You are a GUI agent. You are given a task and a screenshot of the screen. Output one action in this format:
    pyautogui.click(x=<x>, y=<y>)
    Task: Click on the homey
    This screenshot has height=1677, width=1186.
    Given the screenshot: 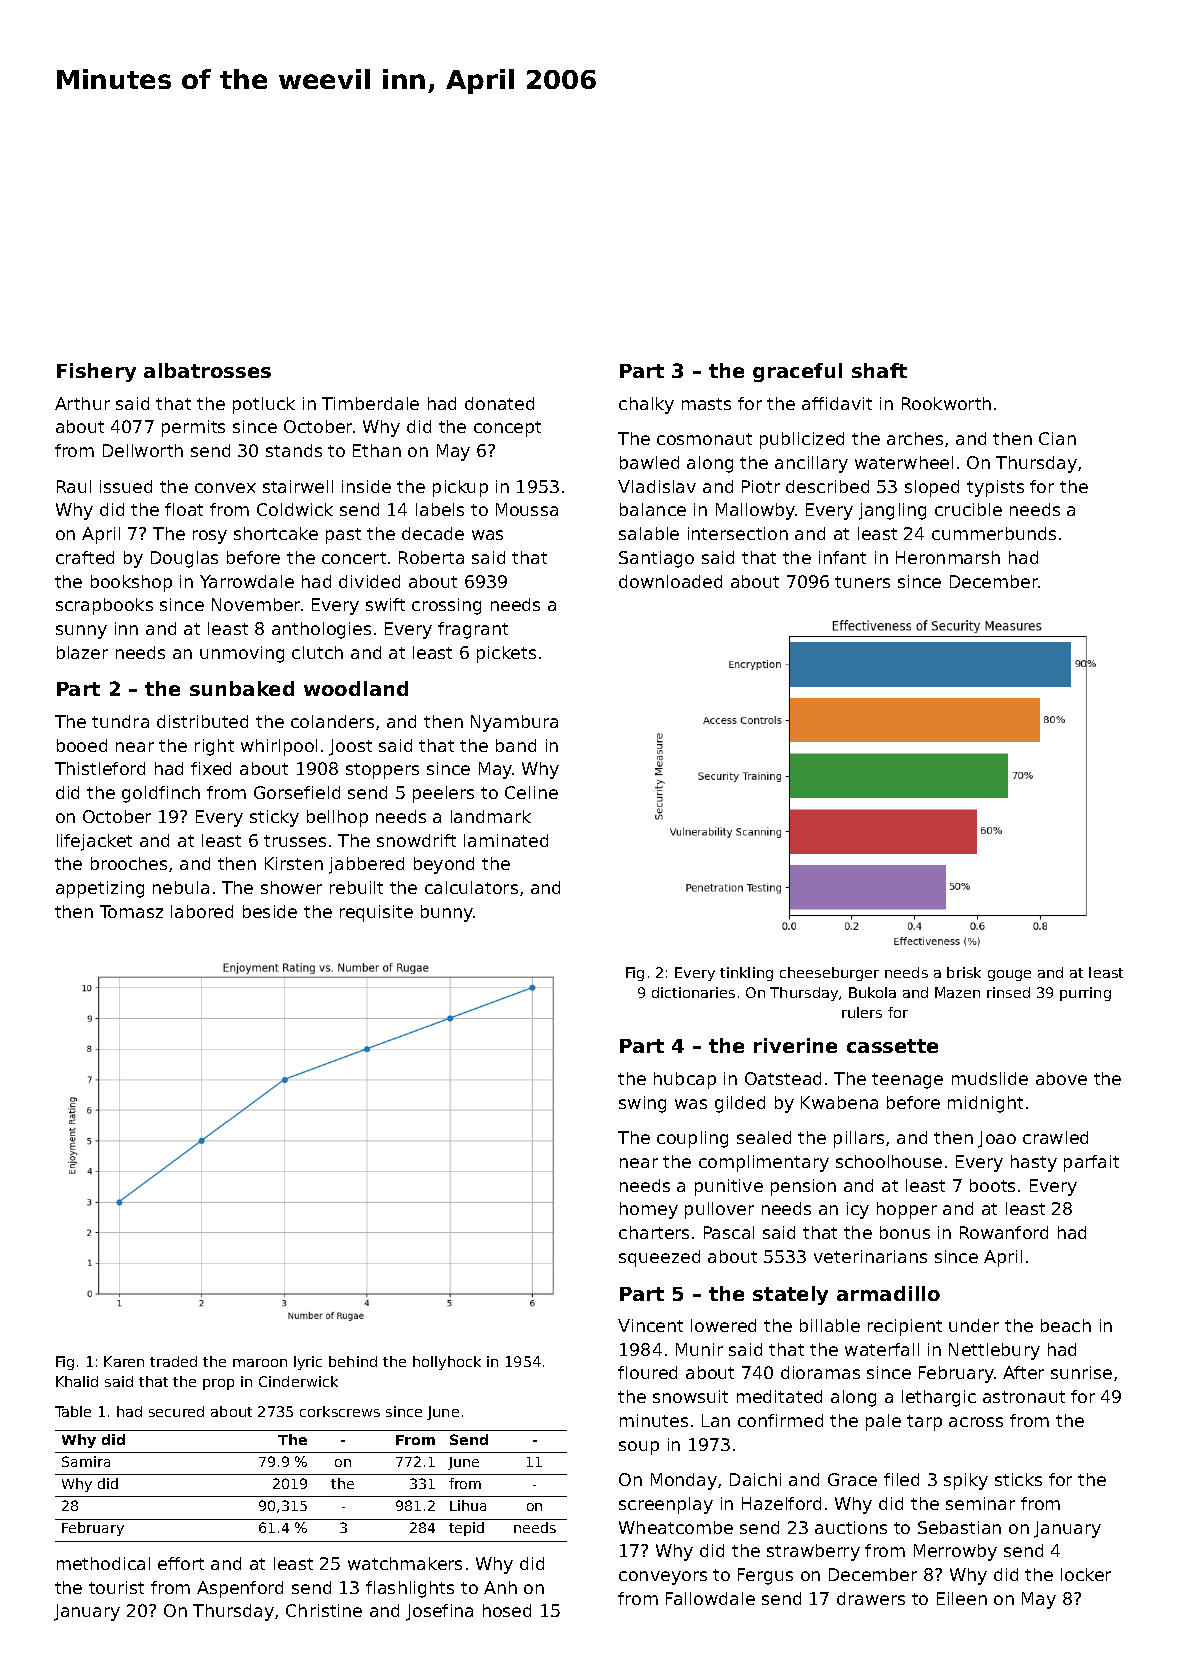 What is the action you would take?
    pyautogui.click(x=649, y=1210)
